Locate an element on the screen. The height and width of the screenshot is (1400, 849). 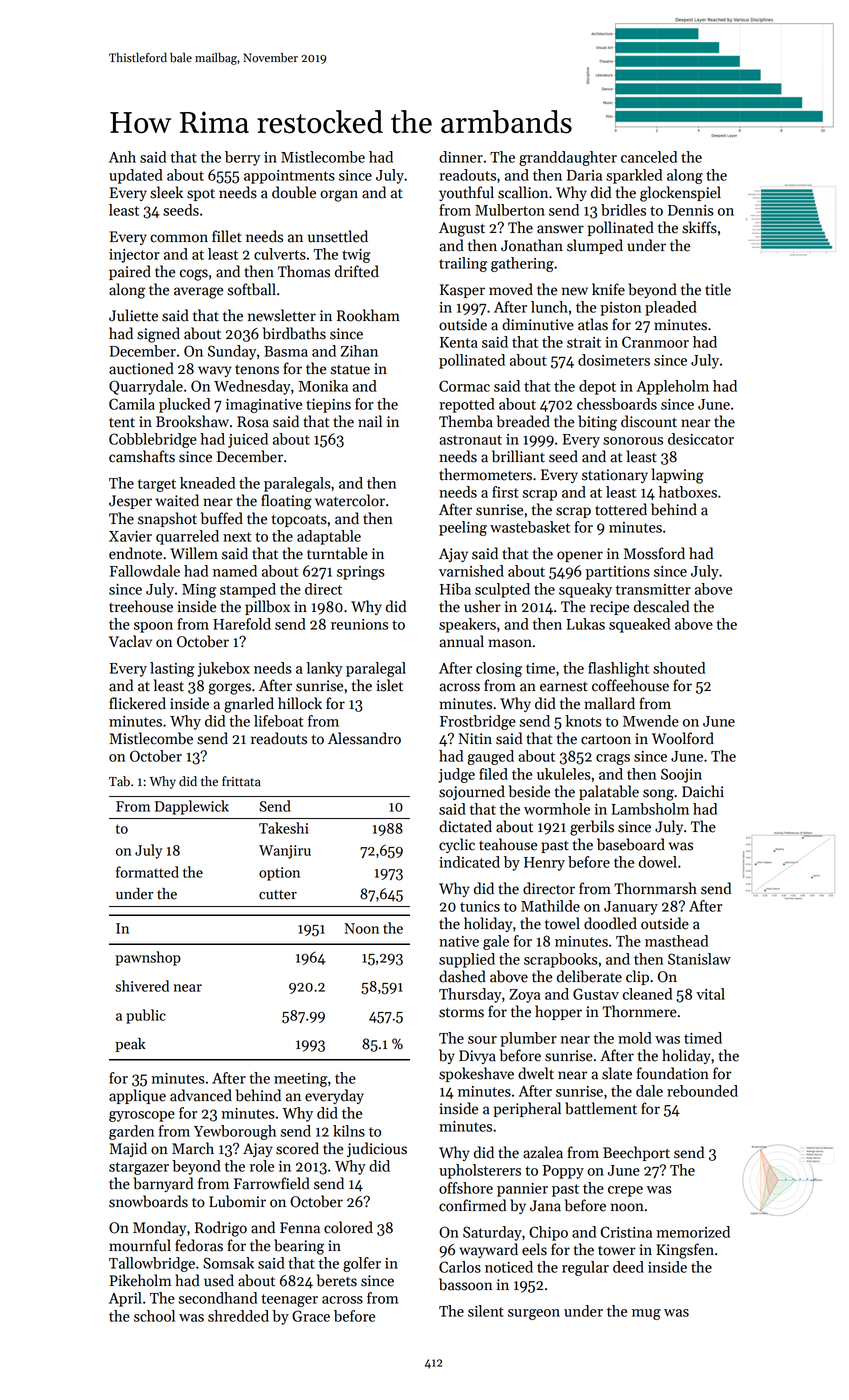
Henry is located at coordinates (544, 864).
